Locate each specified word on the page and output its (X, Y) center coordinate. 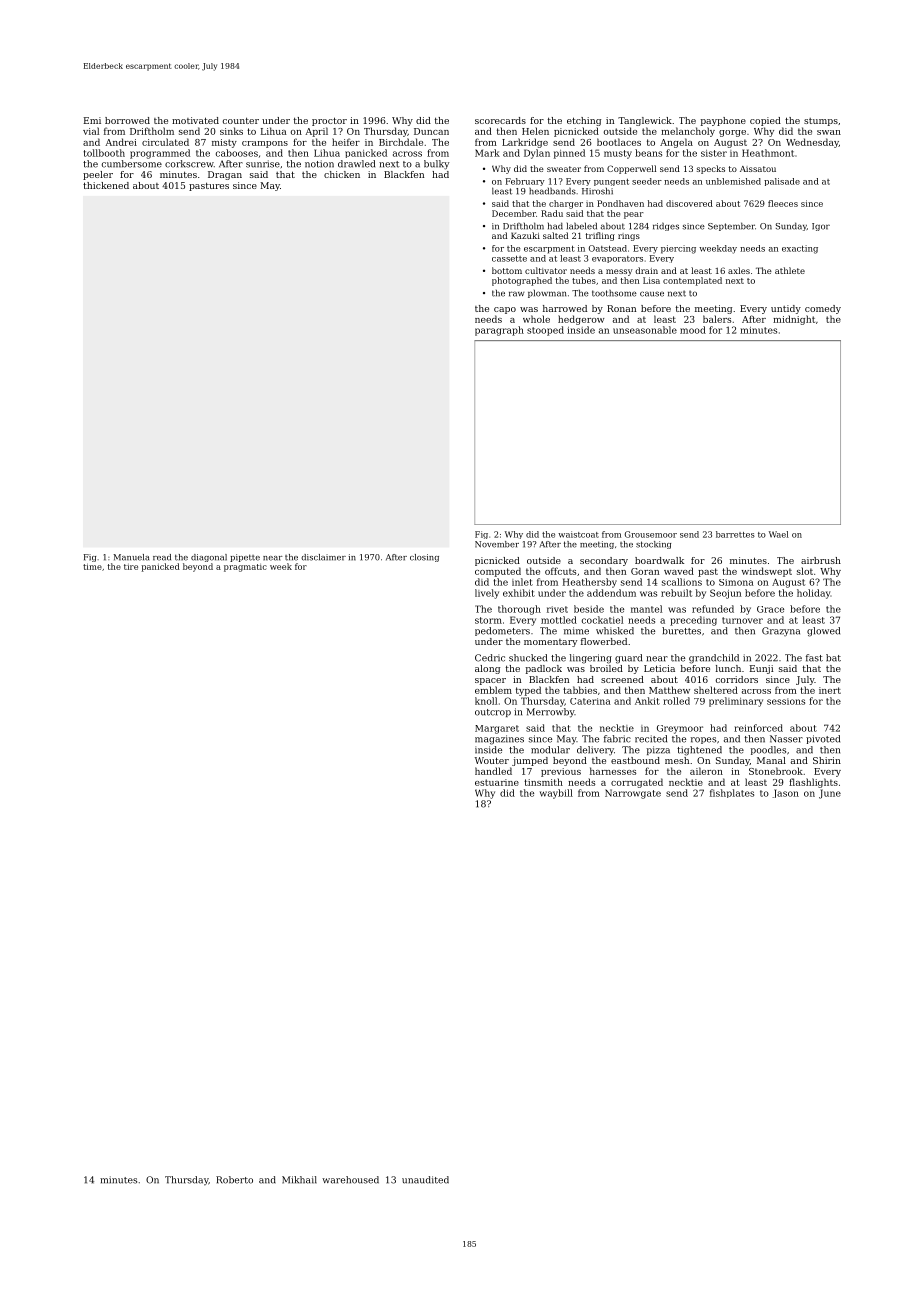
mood (693, 330)
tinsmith (543, 782)
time (92, 566)
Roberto (234, 1180)
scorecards (500, 120)
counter (241, 120)
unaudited (425, 1180)
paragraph (499, 331)
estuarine (497, 782)
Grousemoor (651, 534)
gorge (732, 133)
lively (487, 594)
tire (131, 567)
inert (830, 690)
